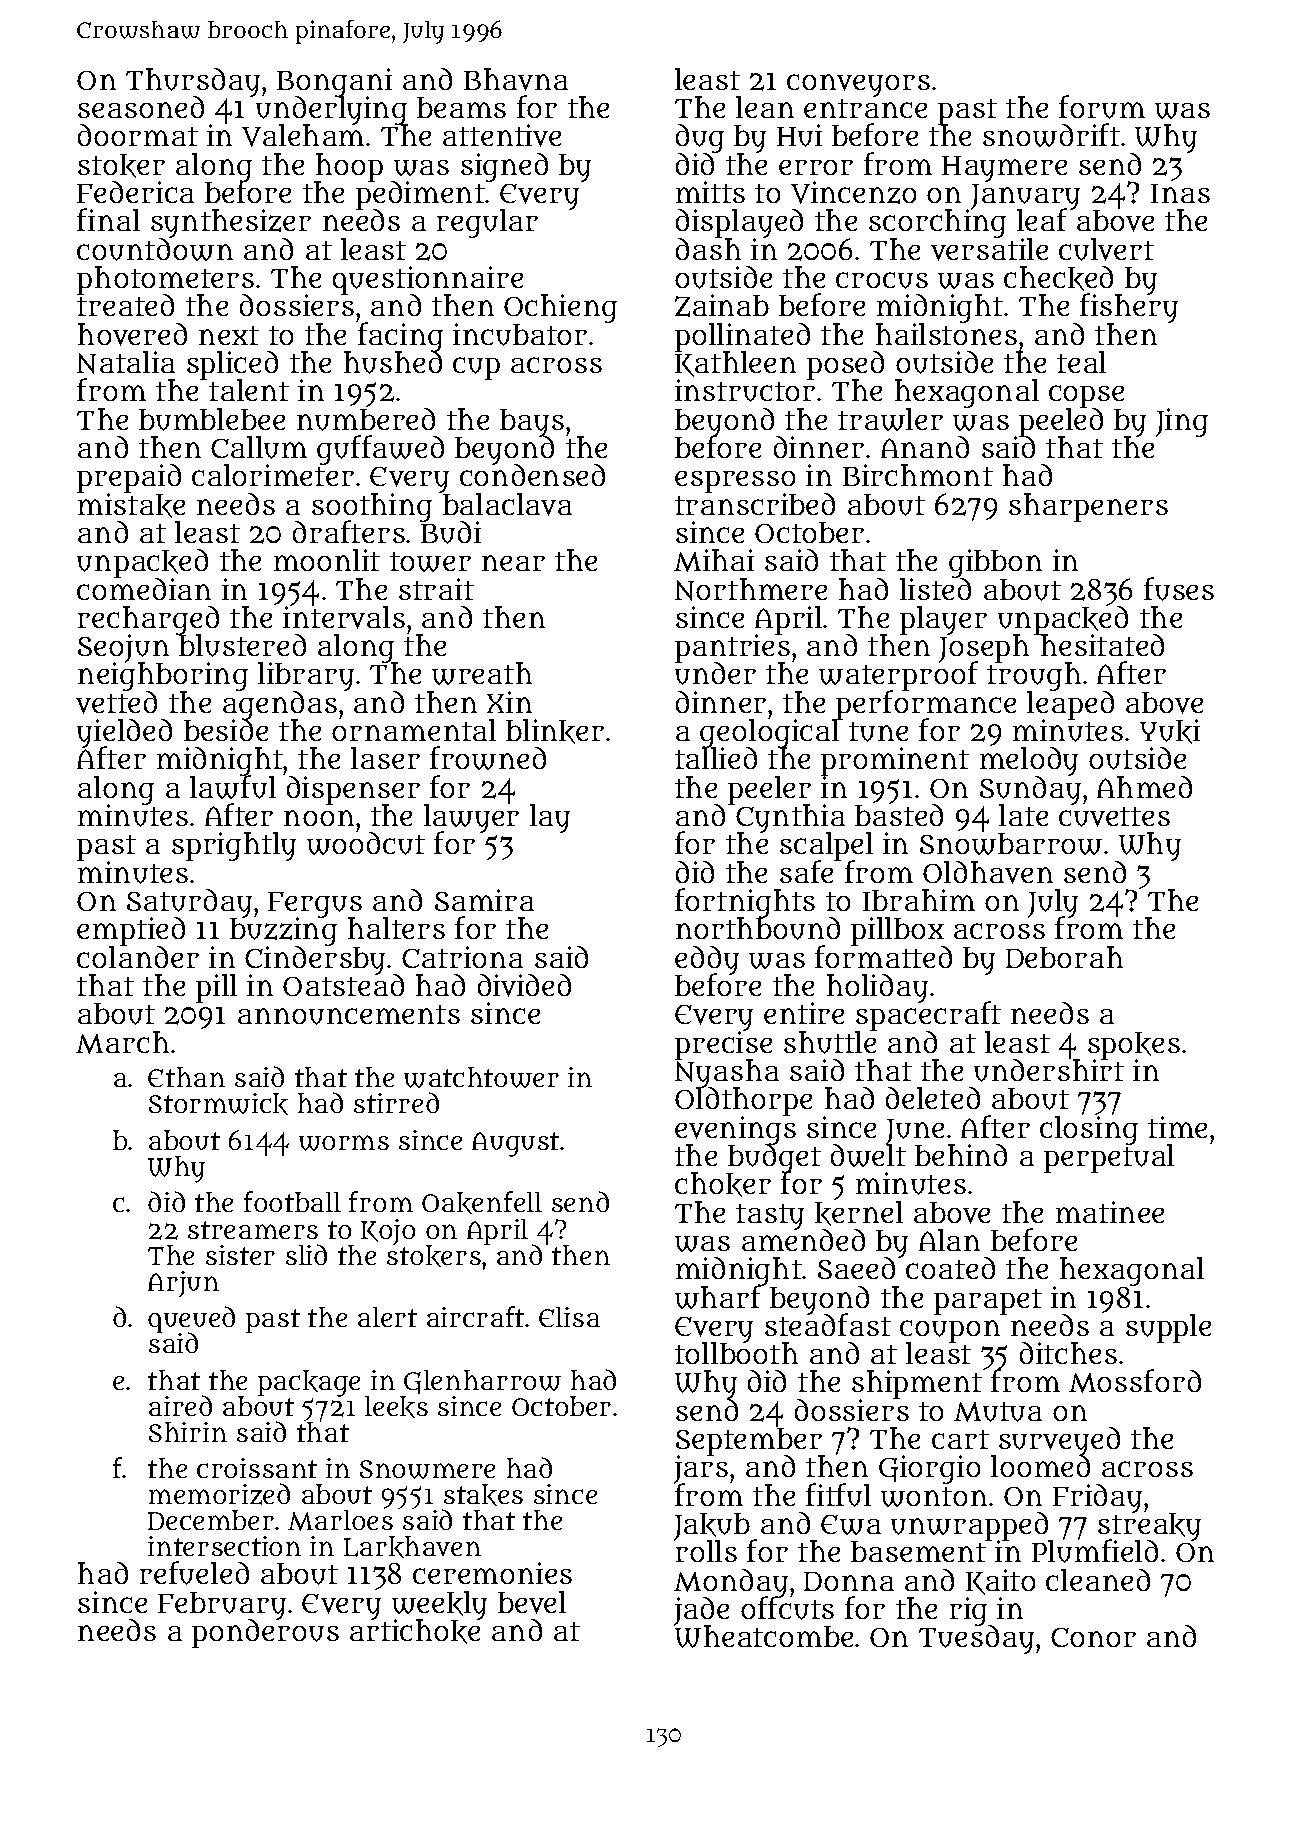  I want to click on forum, so click(1102, 107).
